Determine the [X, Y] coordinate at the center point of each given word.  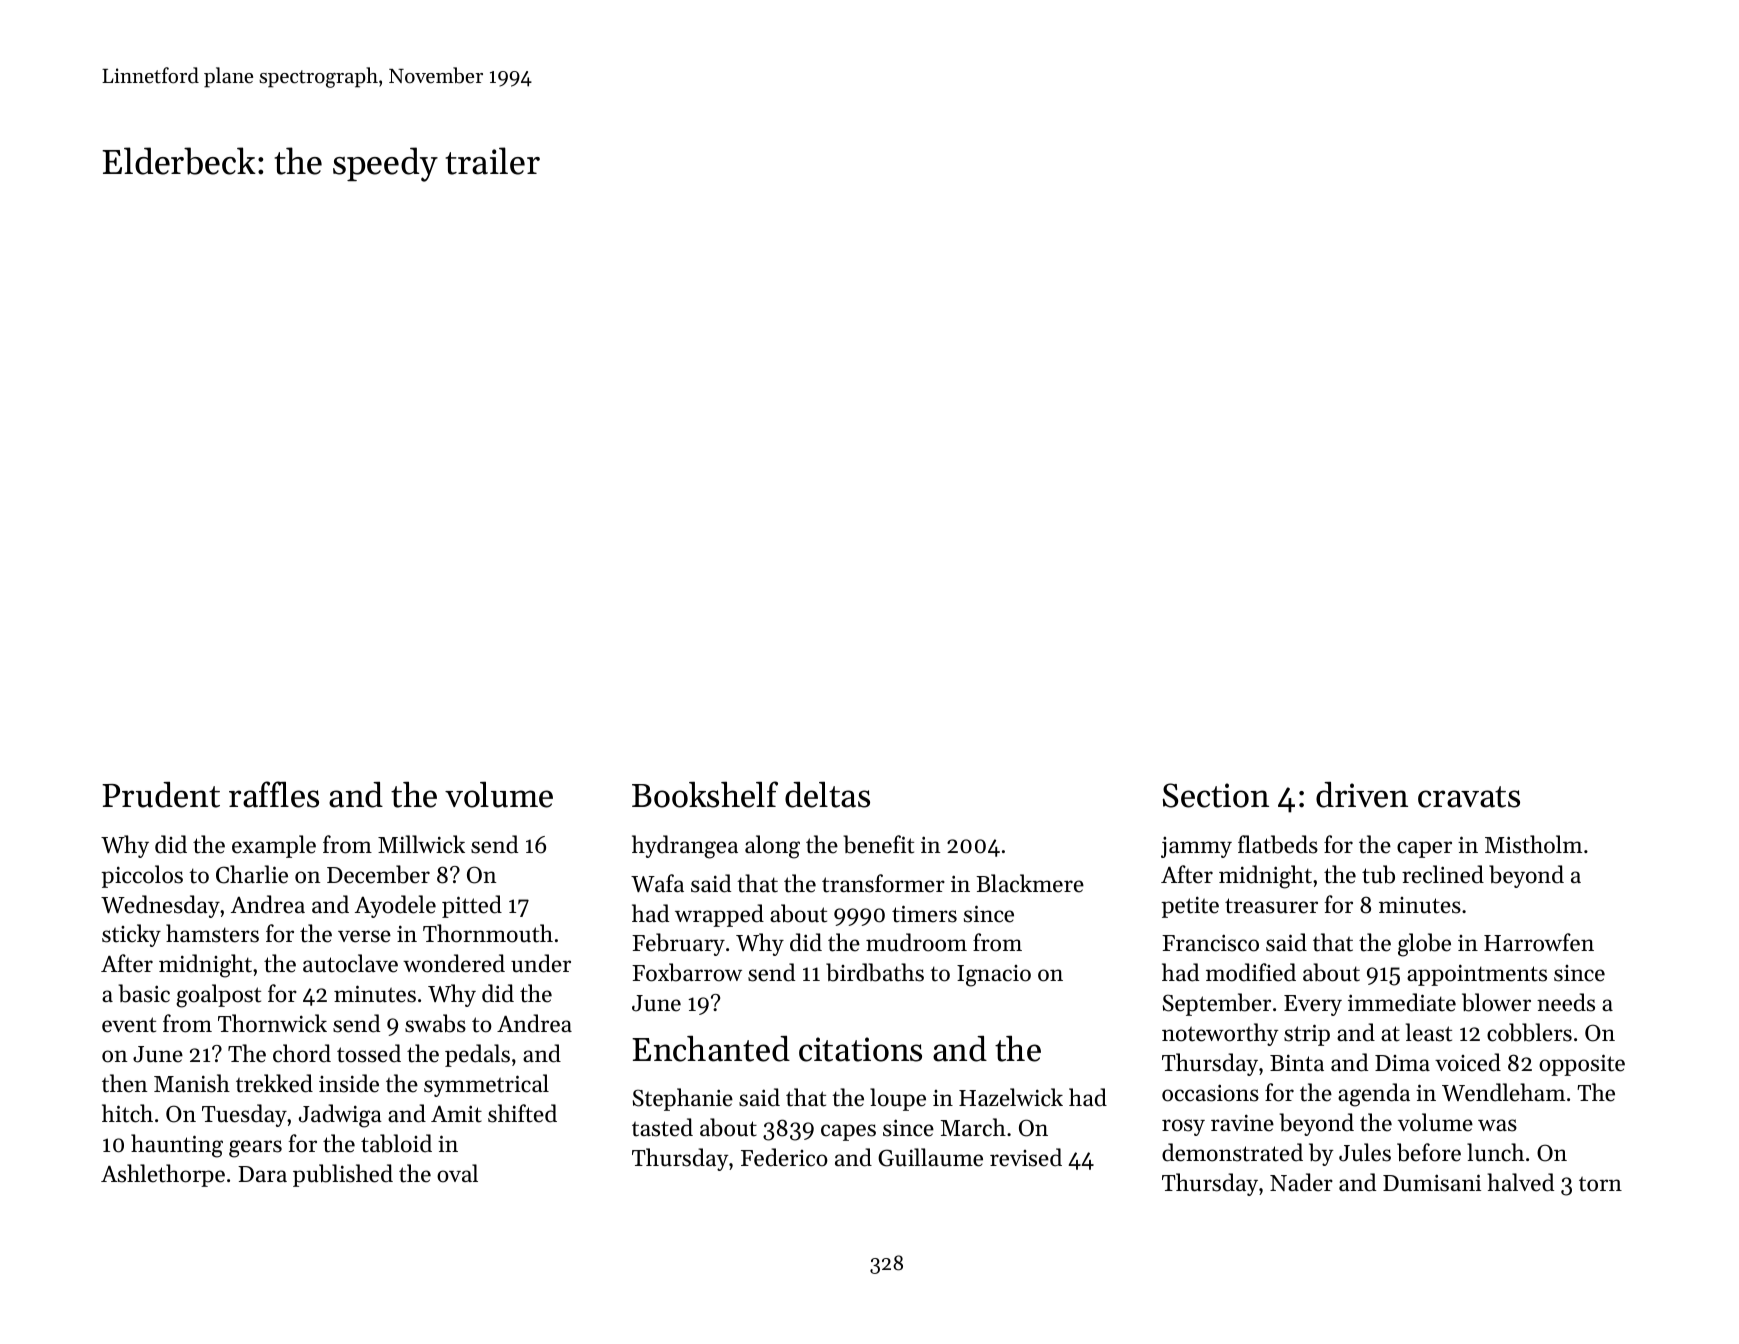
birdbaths [875, 972]
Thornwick [272, 1023]
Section [1216, 795]
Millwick [421, 844]
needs [1566, 1002]
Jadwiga [340, 1116]
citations [860, 1049]
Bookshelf [705, 794]
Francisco [1210, 943]
